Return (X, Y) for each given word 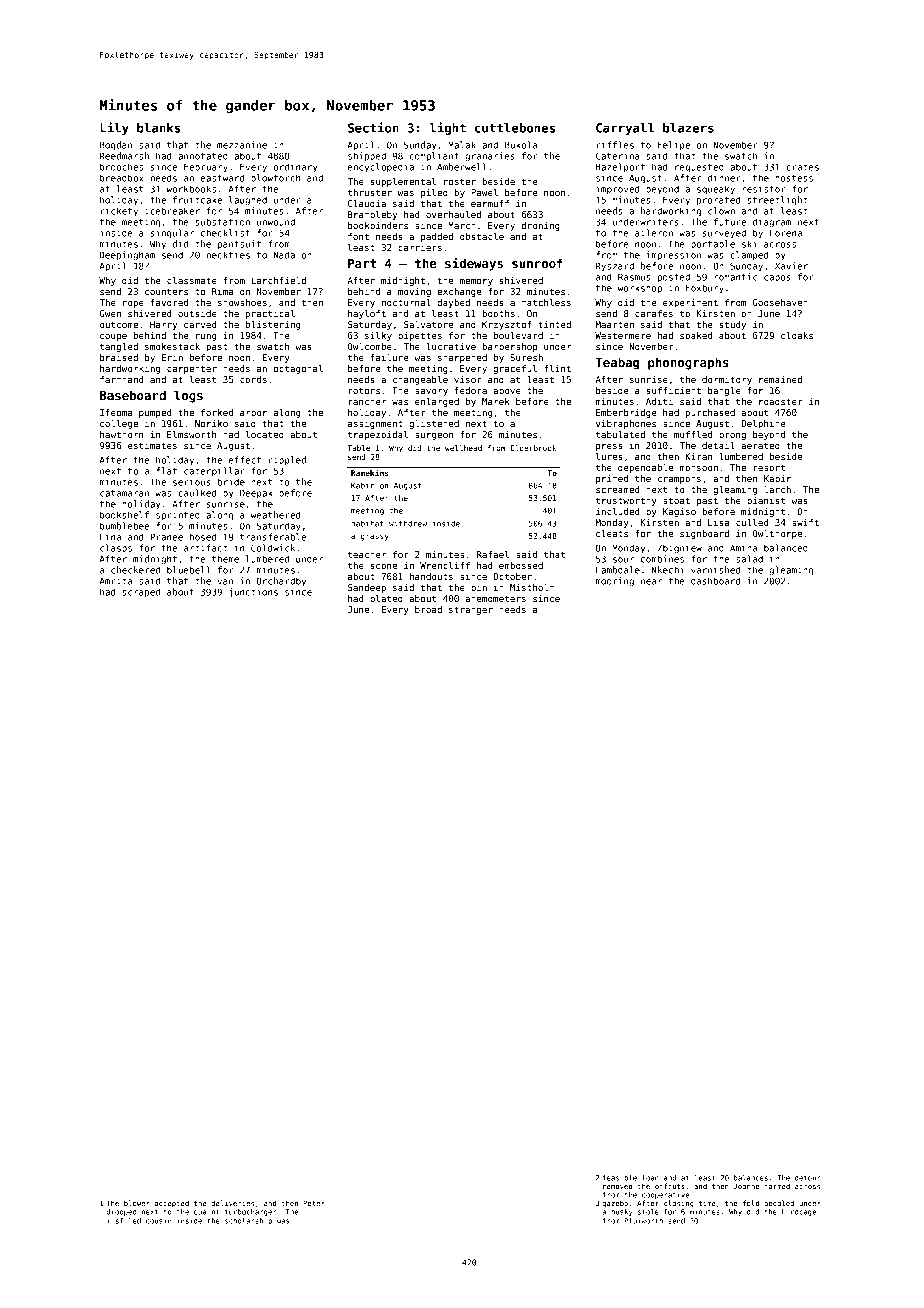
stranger (471, 610)
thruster (370, 192)
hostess (794, 178)
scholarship (248, 1221)
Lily (114, 128)
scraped (141, 593)
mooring (615, 582)
